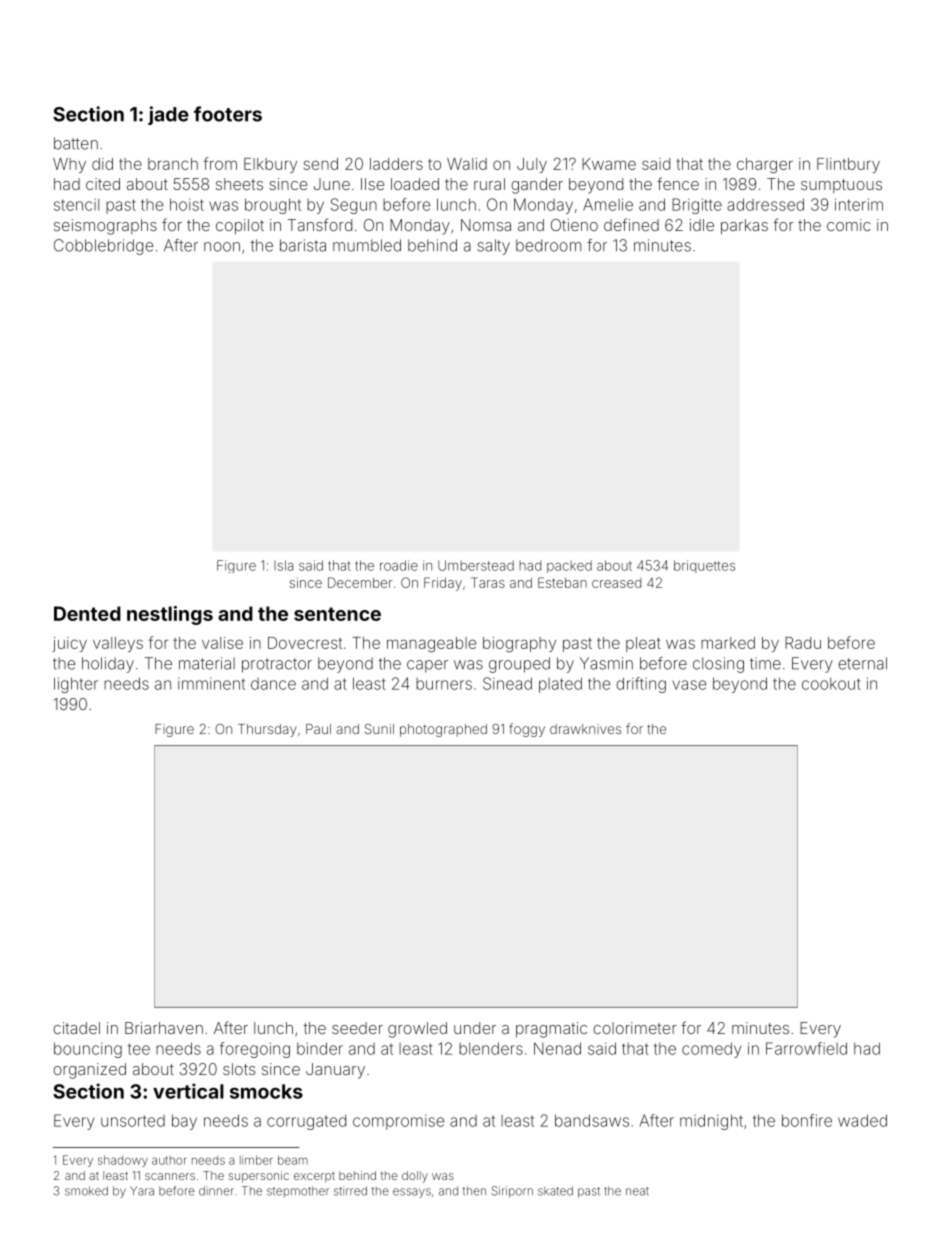  Describe the element at coordinates (133, 1121) in the image. I see `unsorted` at that location.
